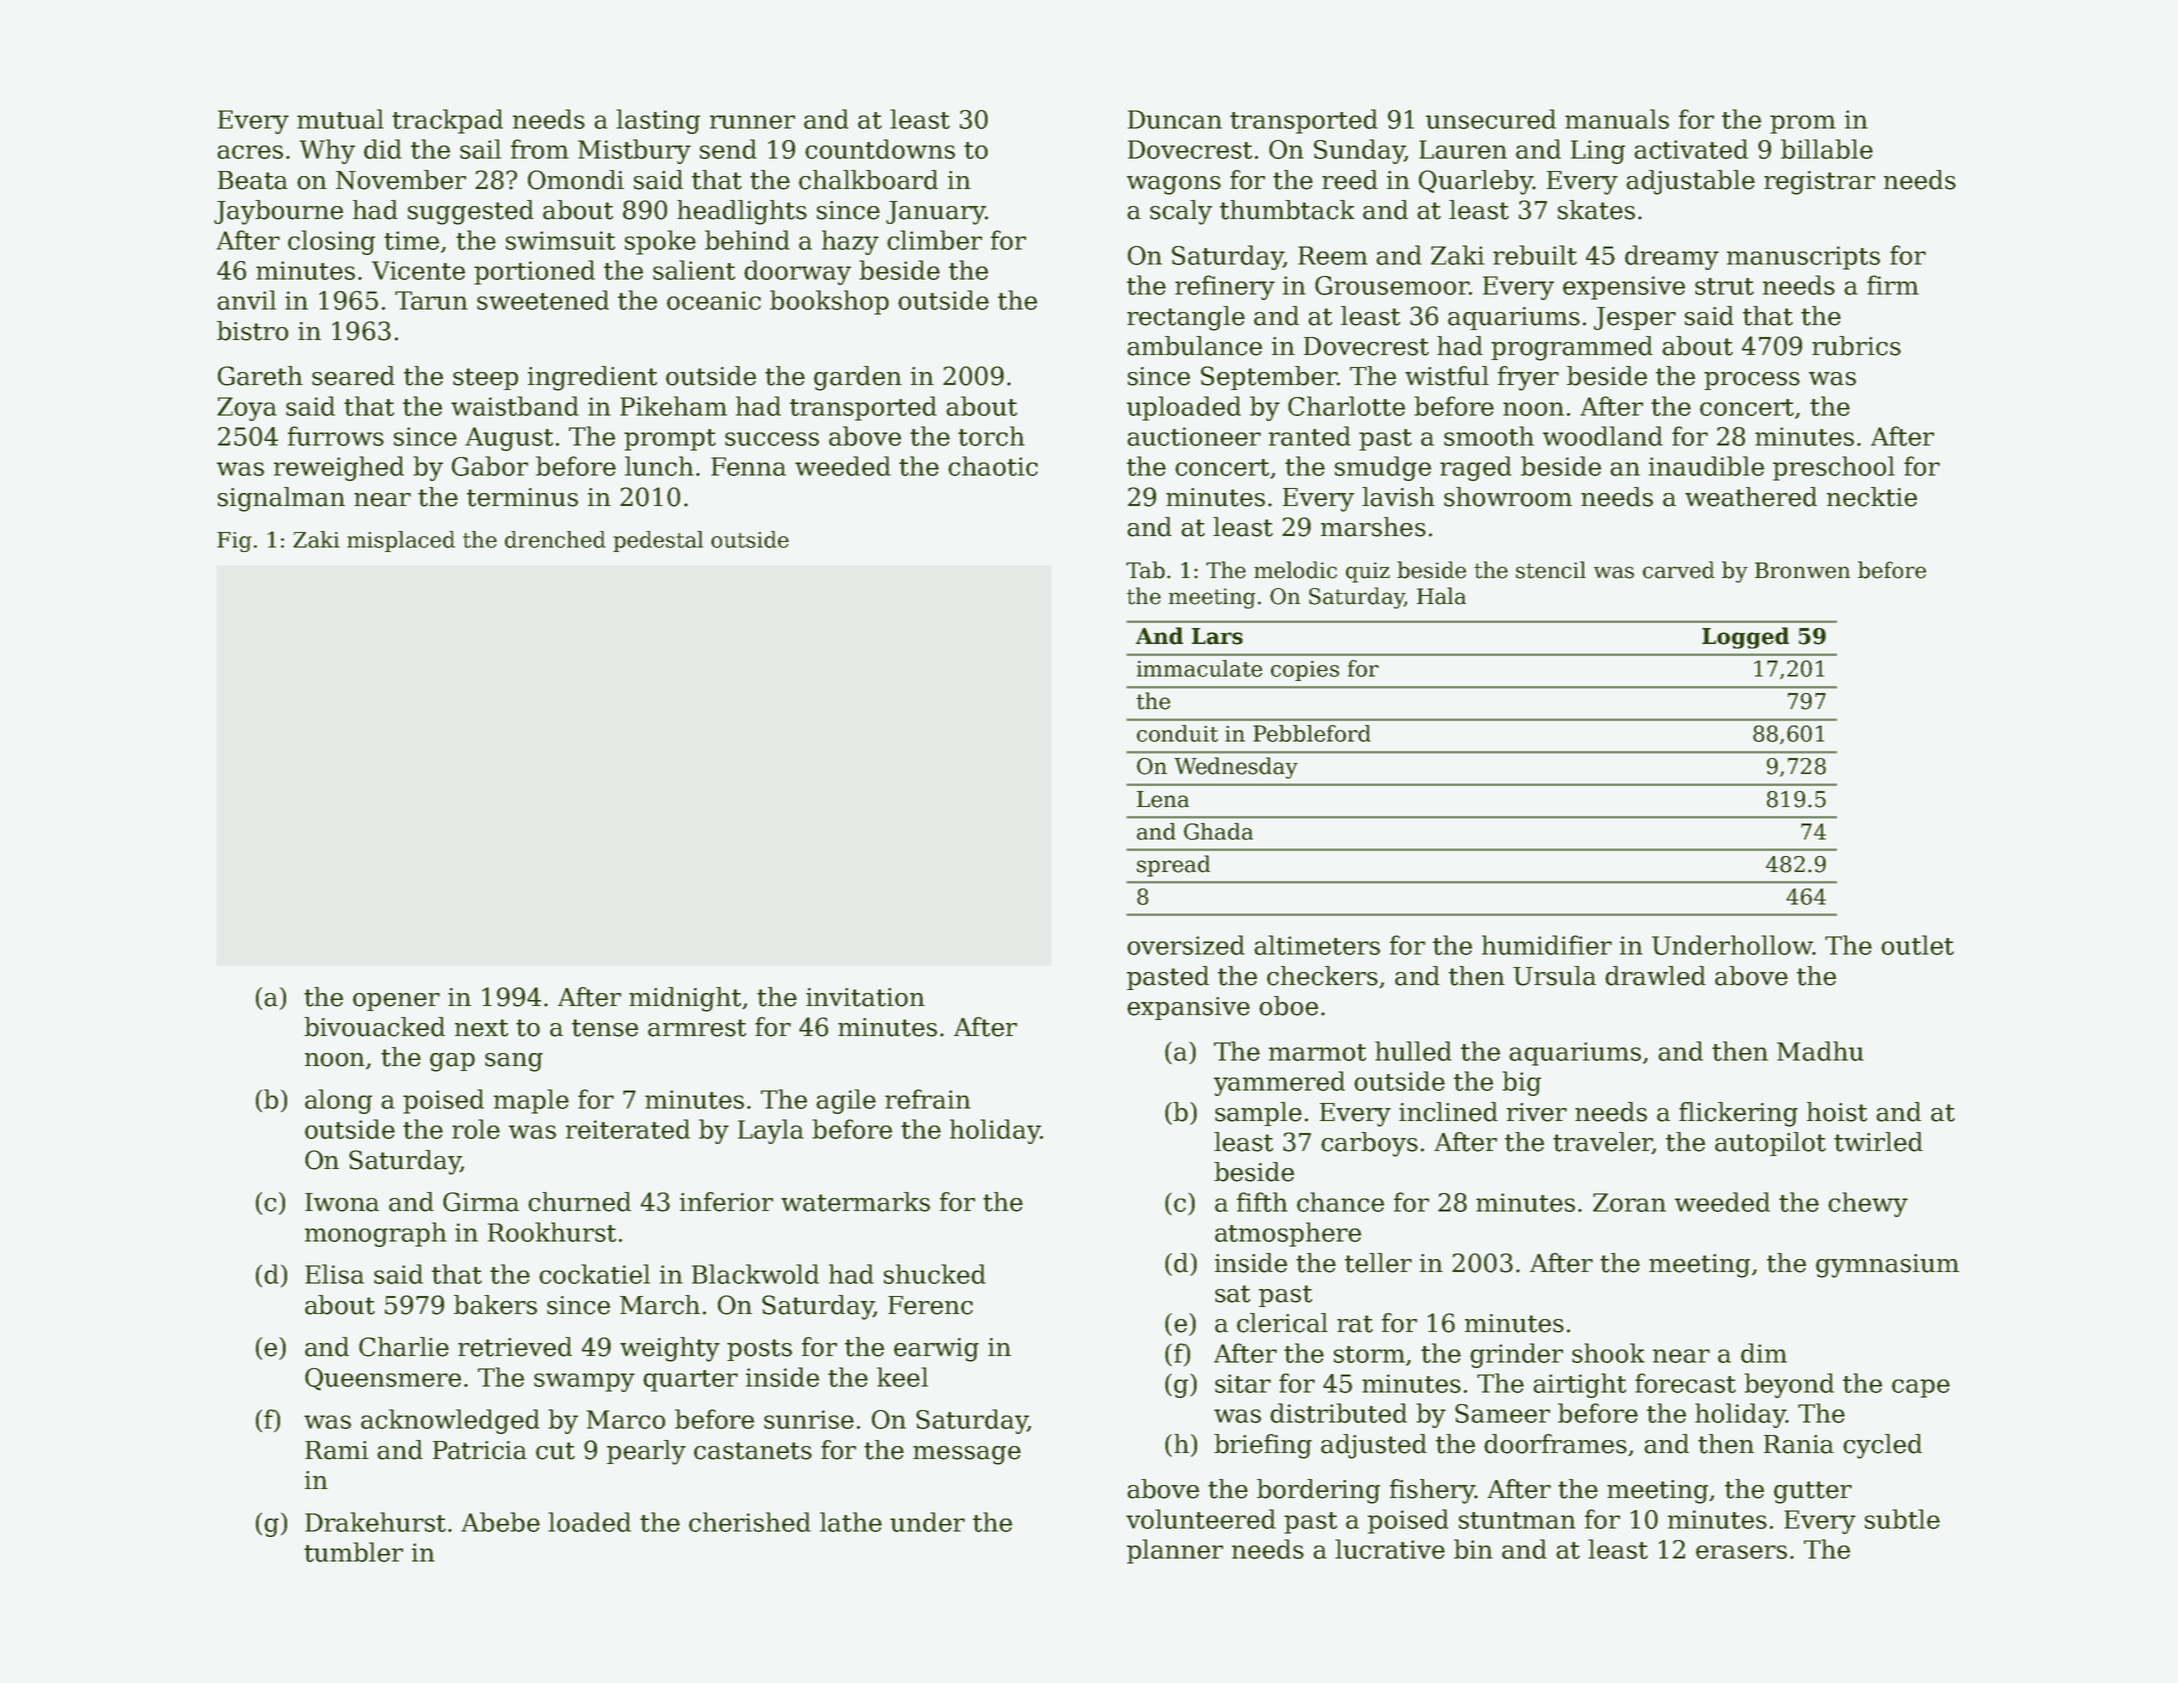 The height and width of the page is (1683, 2178). Describe the element at coordinates (658, 541) in the page. I see `pedestal` at that location.
